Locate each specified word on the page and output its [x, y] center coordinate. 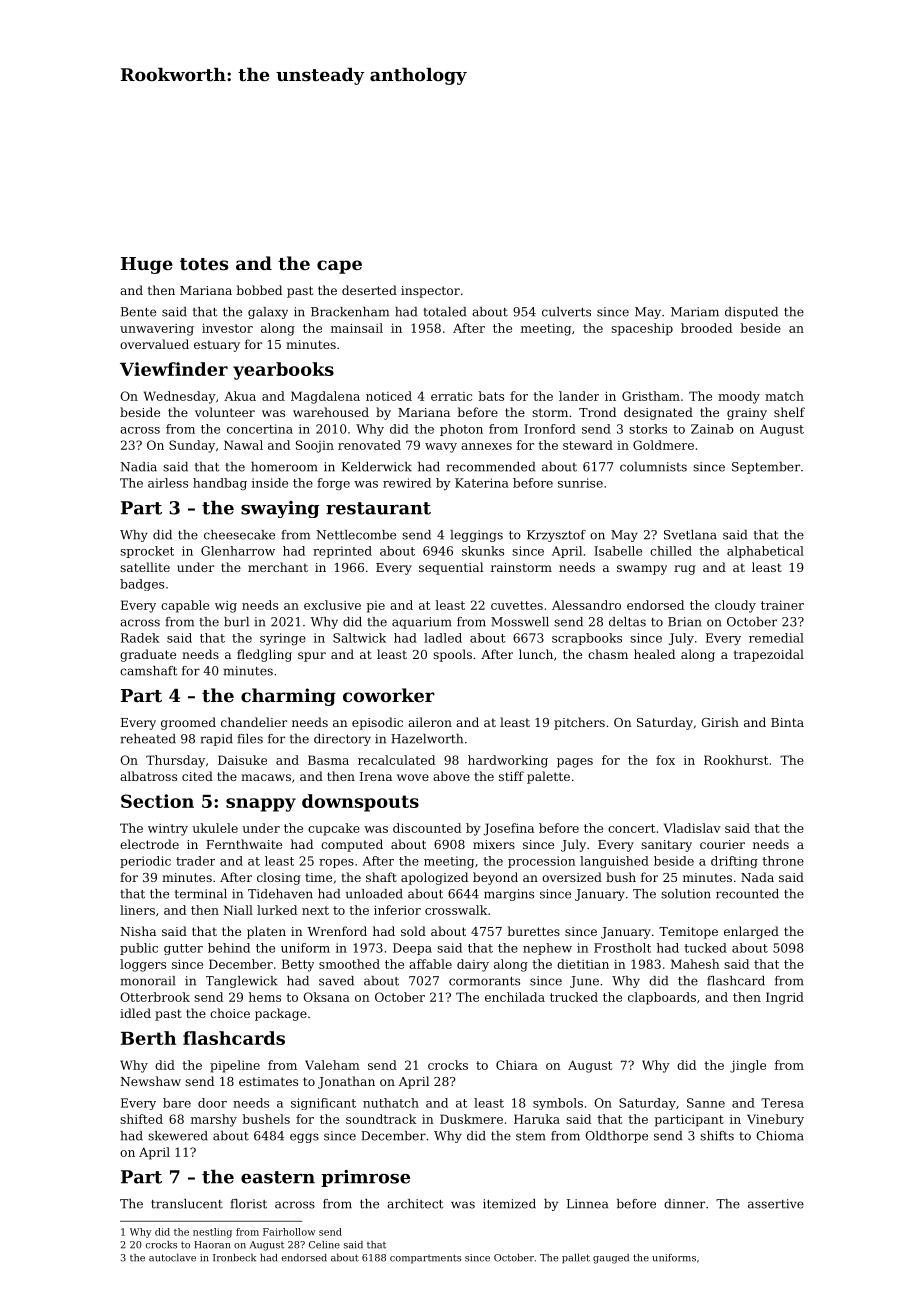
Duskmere [471, 1119]
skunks [483, 551]
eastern [278, 1177]
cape [339, 267]
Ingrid [785, 998]
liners [137, 910]
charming [288, 697]
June [584, 982]
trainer [782, 605]
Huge [147, 265]
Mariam [695, 312]
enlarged [751, 932]
